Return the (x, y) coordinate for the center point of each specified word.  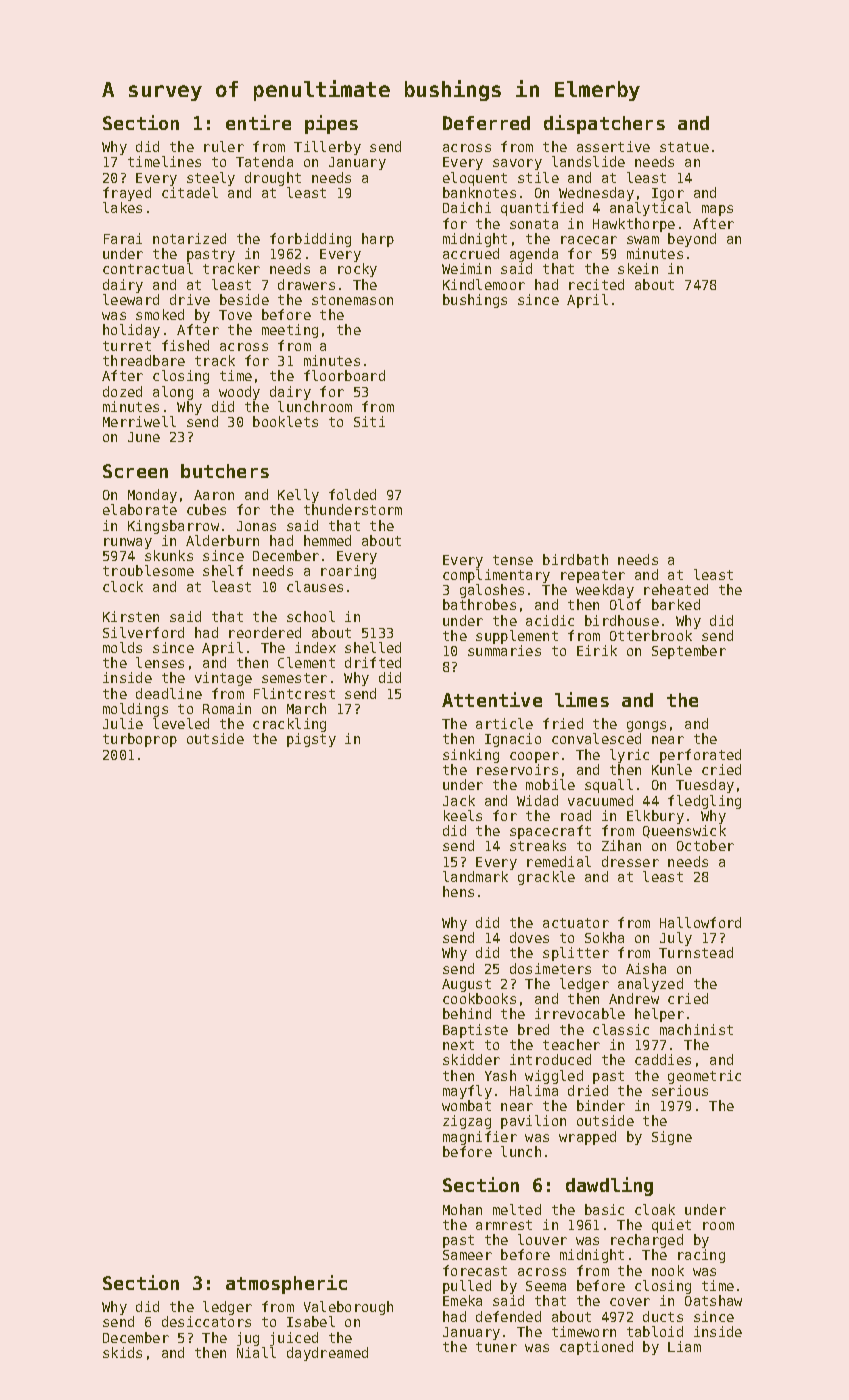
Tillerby (327, 148)
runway (128, 543)
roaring (348, 572)
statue (684, 147)
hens (458, 891)
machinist (696, 1029)
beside (244, 299)
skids (122, 1352)
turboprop (140, 740)
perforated (700, 756)
